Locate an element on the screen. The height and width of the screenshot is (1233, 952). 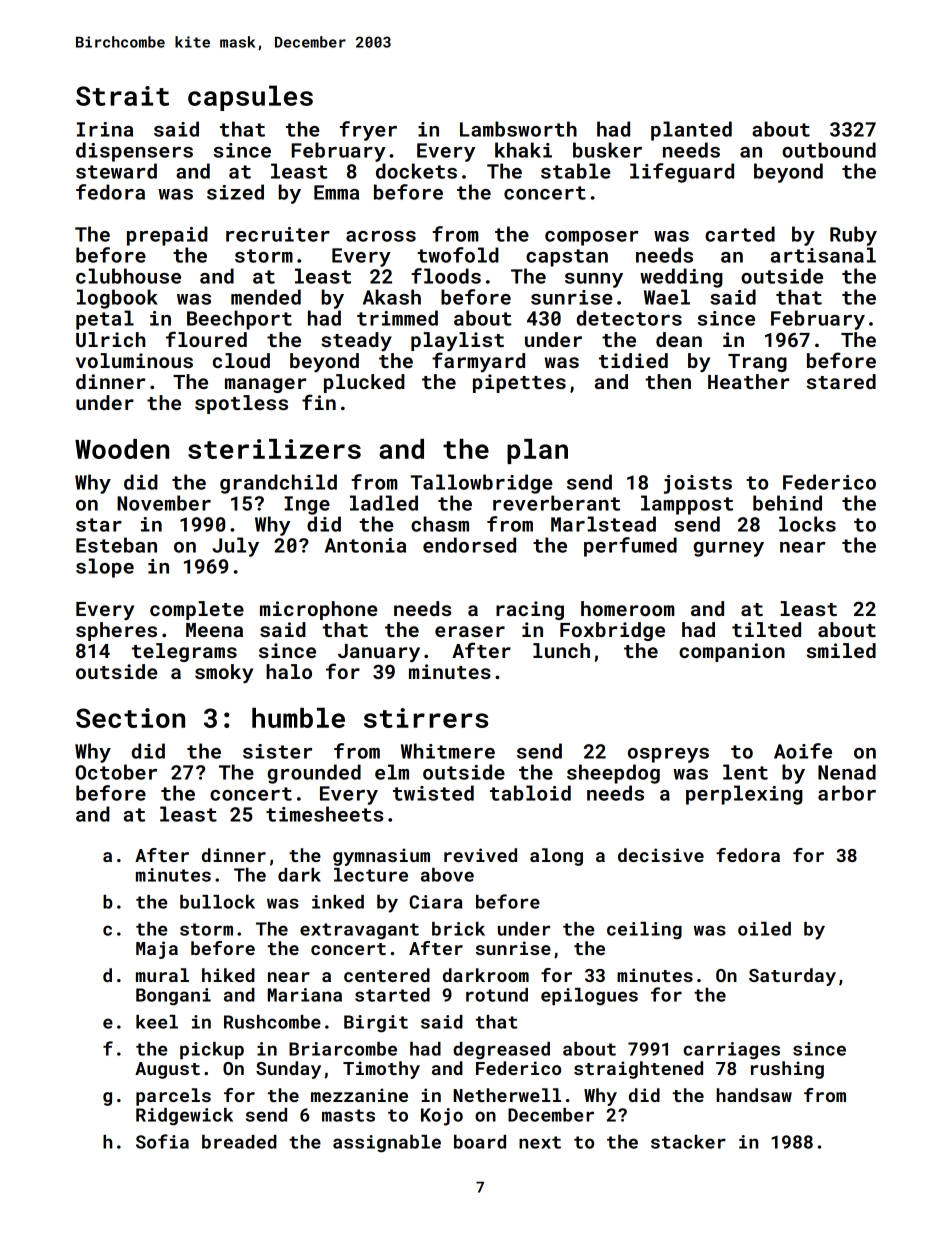
Meena is located at coordinates (214, 630).
